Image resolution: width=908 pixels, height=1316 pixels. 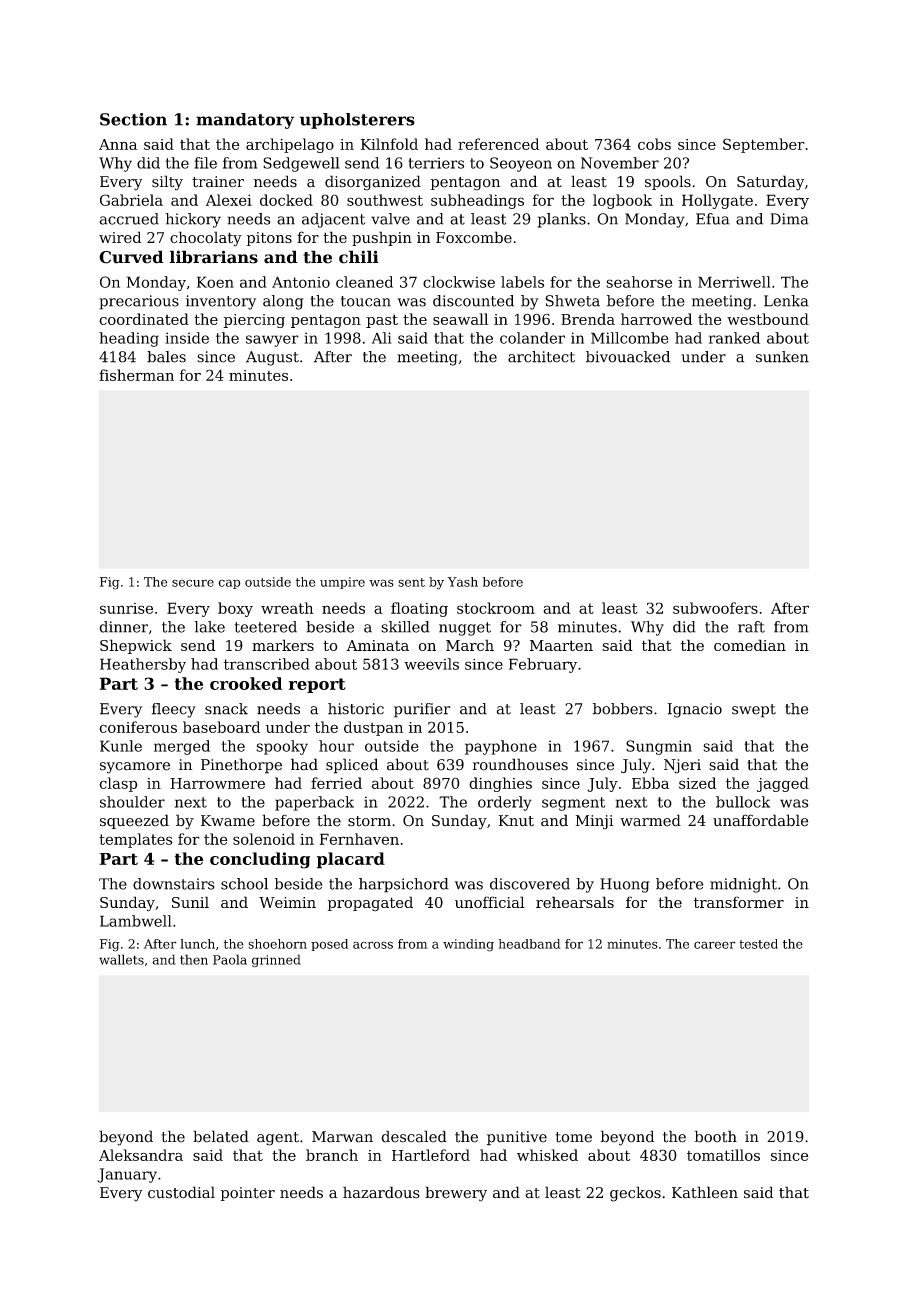 What do you see at coordinates (463, 582) in the document?
I see `Yash` at bounding box center [463, 582].
